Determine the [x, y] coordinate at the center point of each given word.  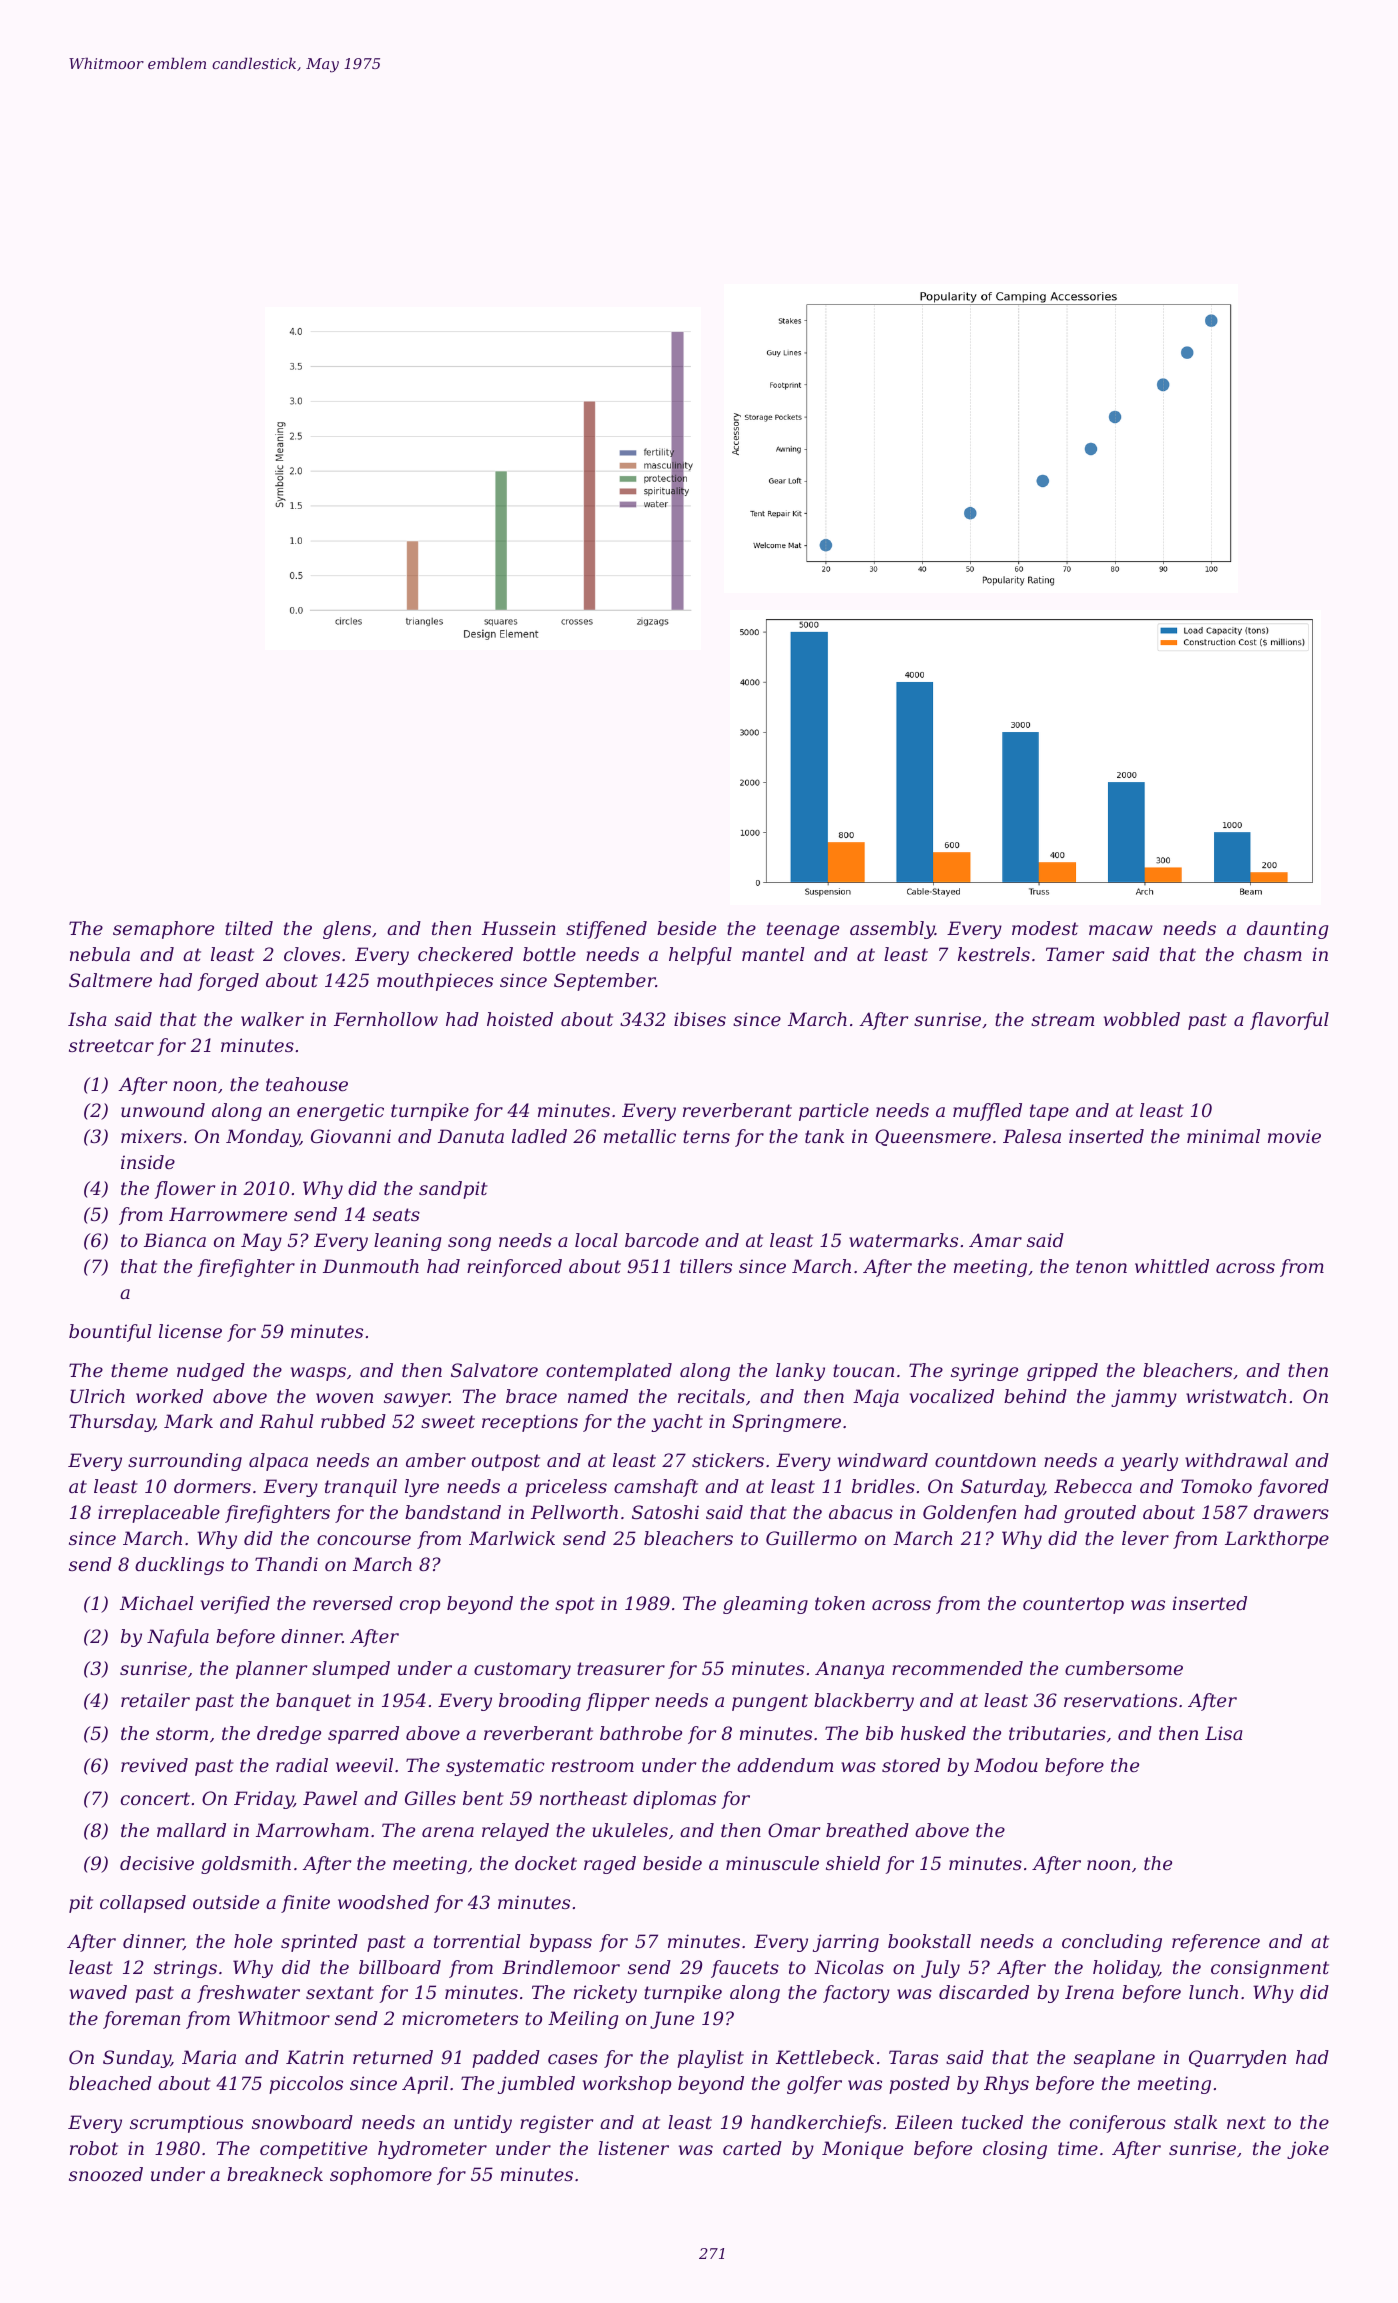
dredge [289, 1735]
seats [396, 1214]
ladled [539, 1136]
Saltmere [110, 980]
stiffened [606, 930]
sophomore [381, 2176]
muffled [987, 1112]
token [840, 1603]
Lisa [1223, 1733]
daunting [1287, 930]
